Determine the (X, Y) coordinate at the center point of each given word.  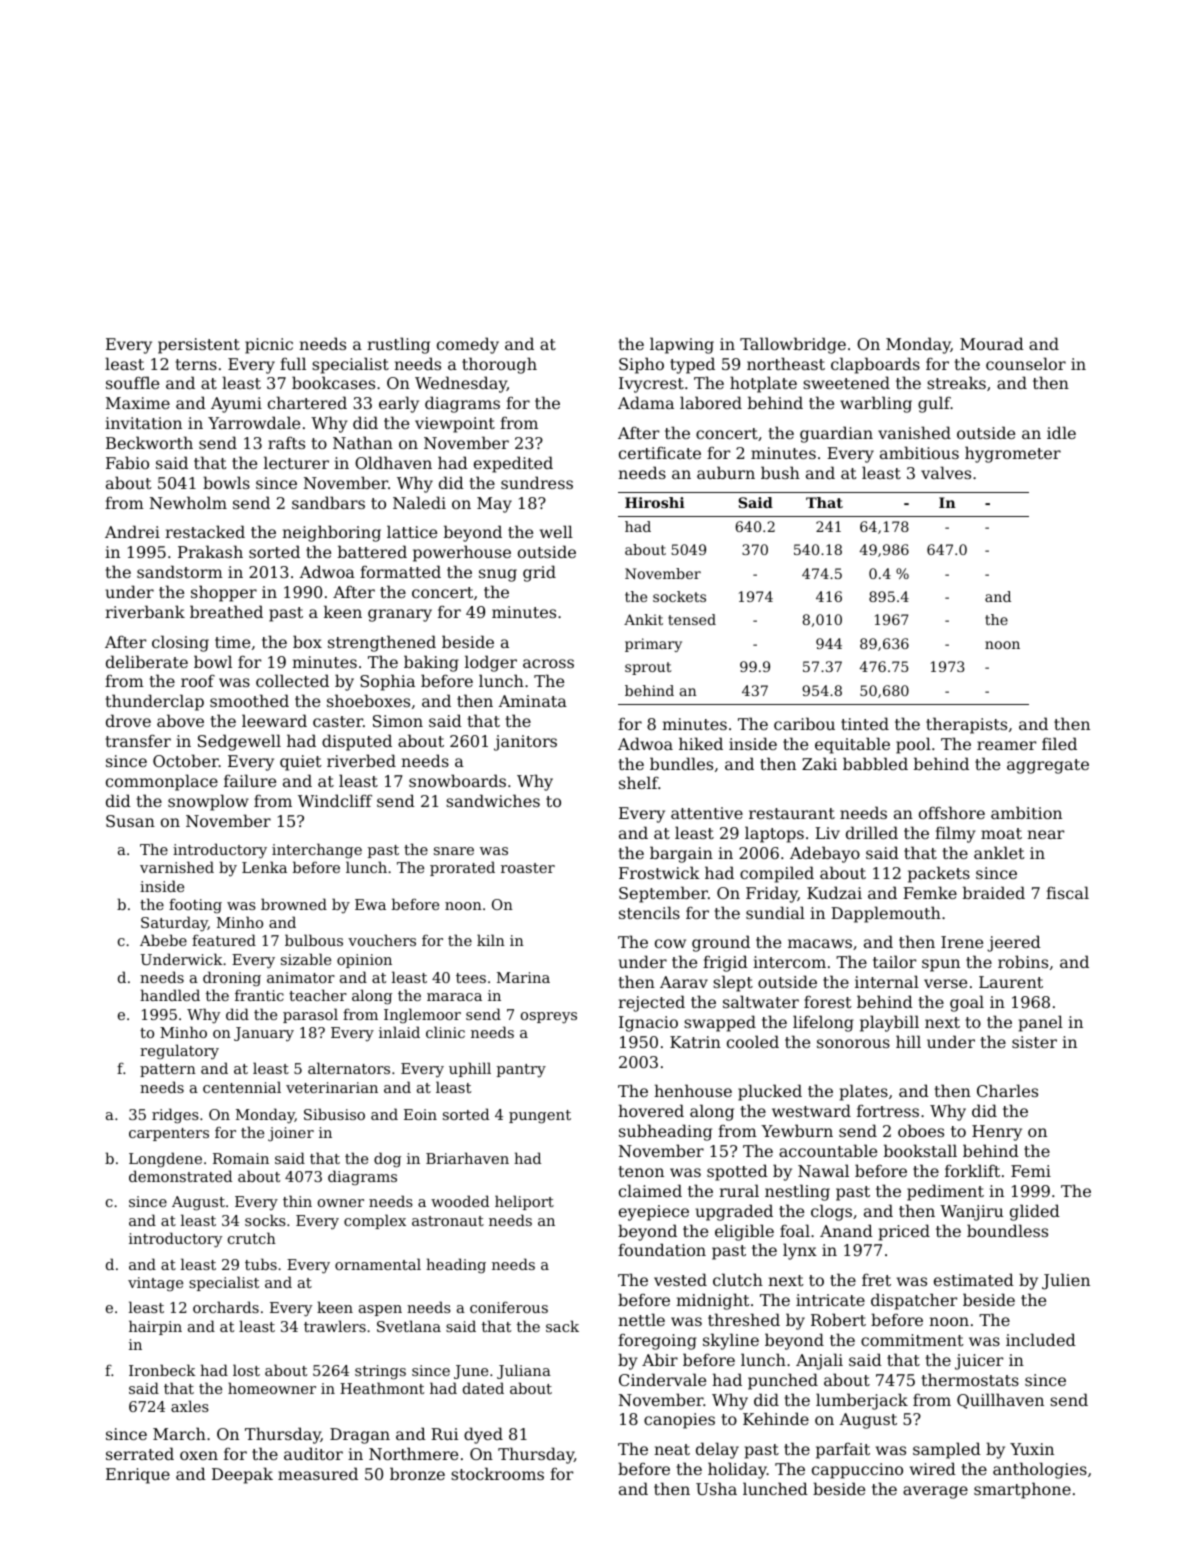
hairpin (155, 1327)
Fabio (127, 462)
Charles (1007, 1090)
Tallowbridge (793, 345)
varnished (177, 867)
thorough (499, 365)
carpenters (169, 1134)
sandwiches (493, 800)
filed (1059, 743)
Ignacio (648, 1024)
